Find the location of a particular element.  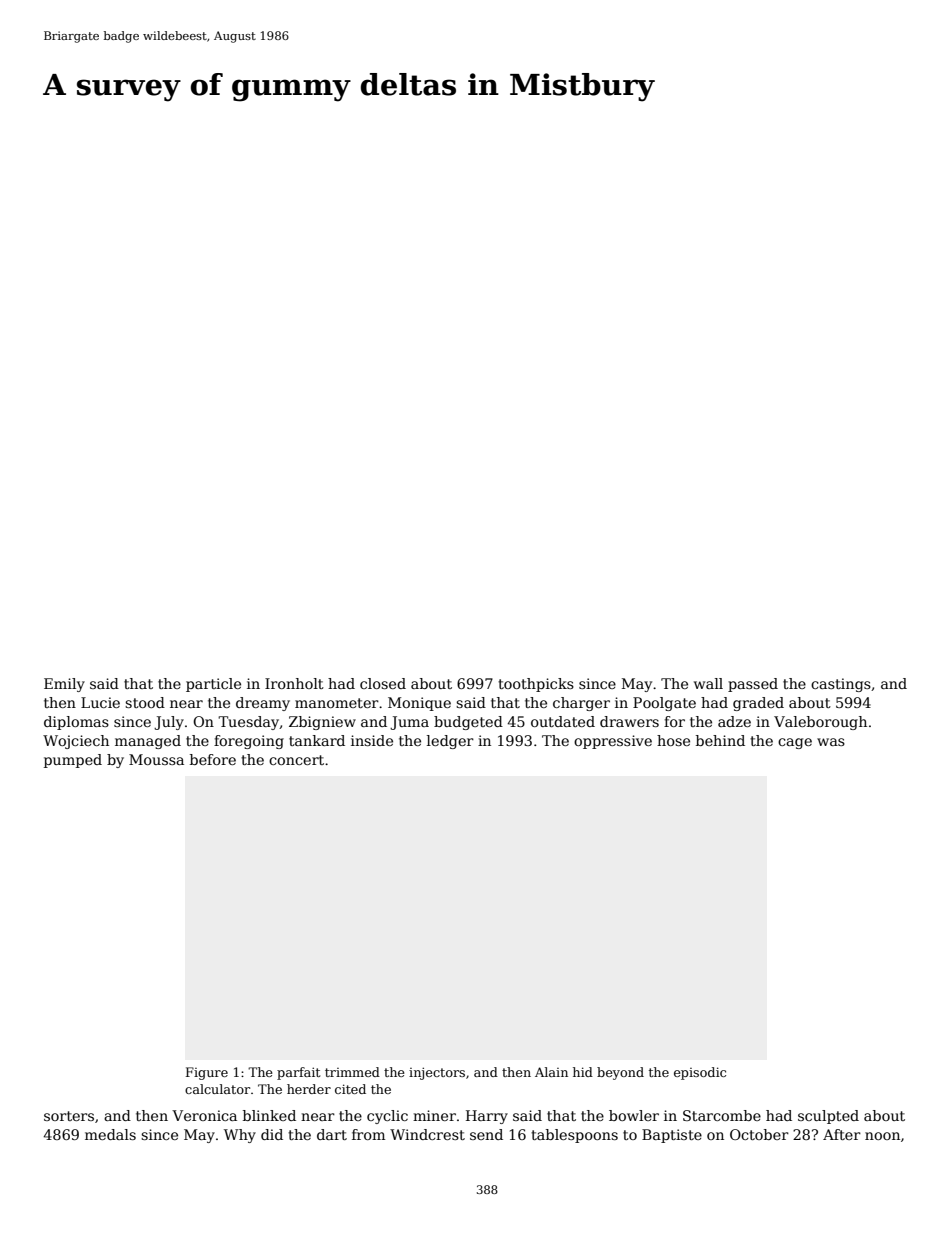

toothpicks is located at coordinates (536, 685).
